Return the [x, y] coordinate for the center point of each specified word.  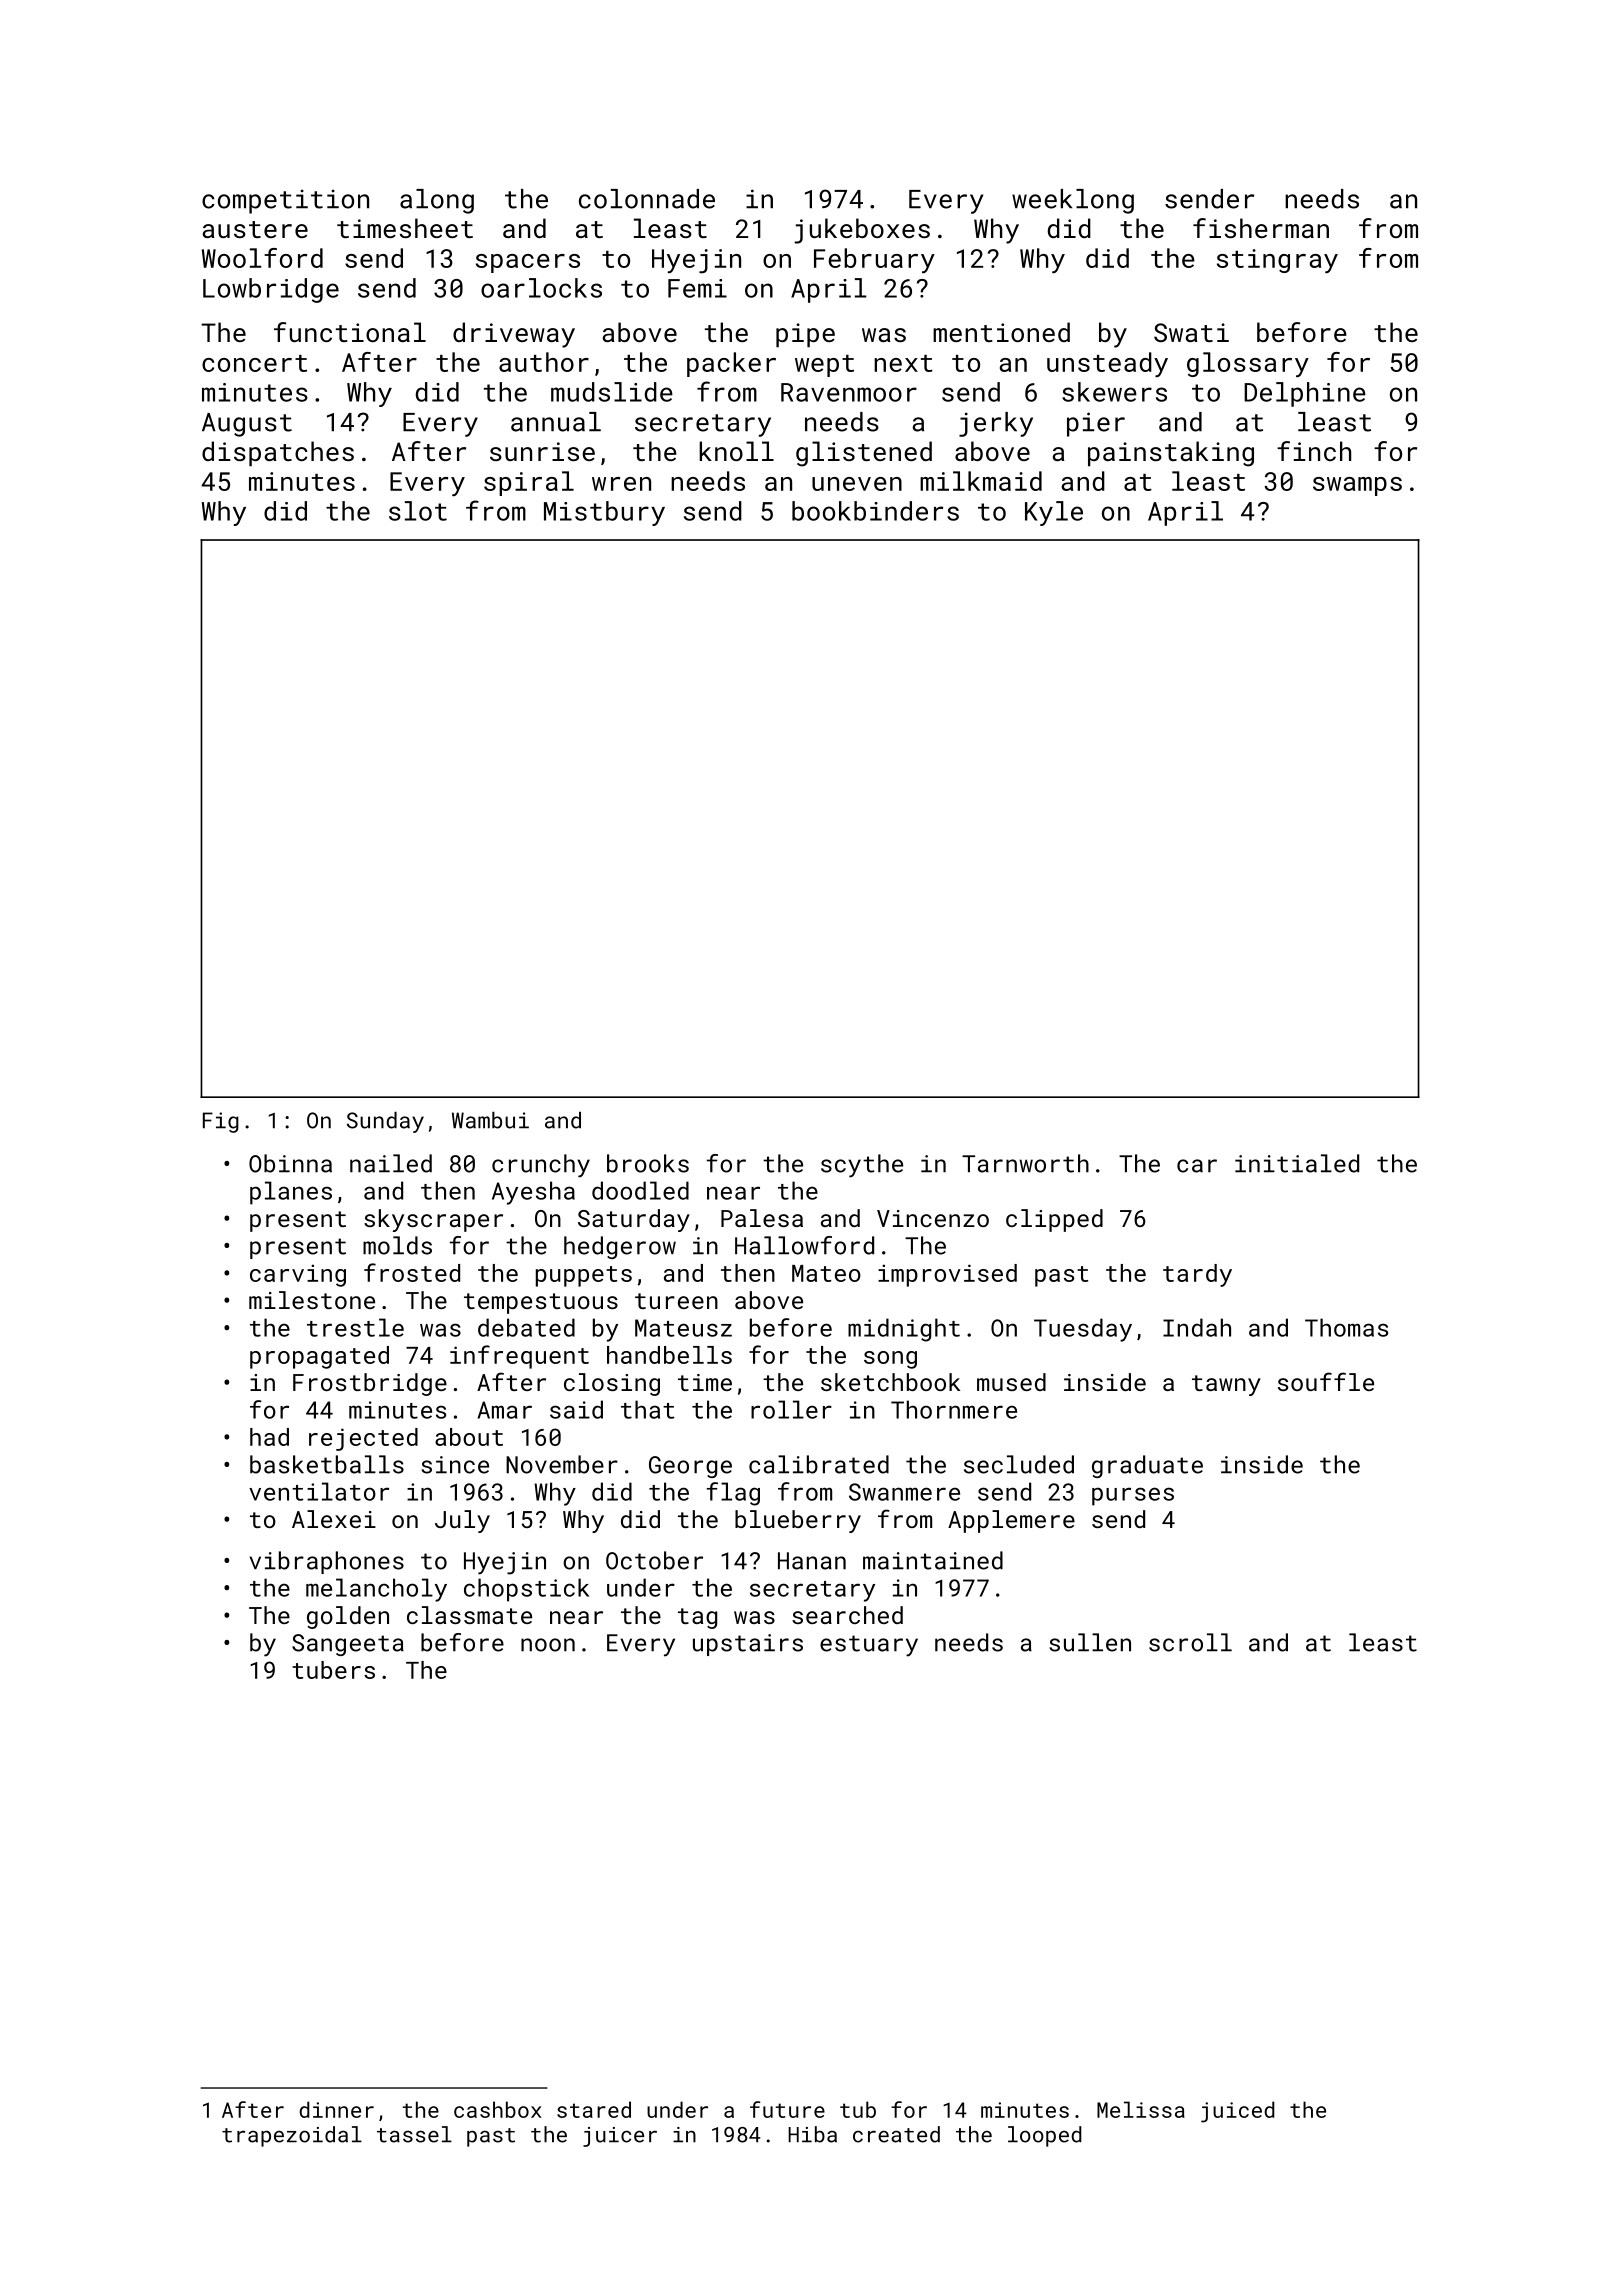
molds [397, 1245]
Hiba [812, 2134]
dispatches [278, 453]
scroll [1190, 1642]
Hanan [812, 1561]
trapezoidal [292, 2136]
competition [285, 201]
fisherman [1261, 228]
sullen [1090, 1642]
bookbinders [875, 511]
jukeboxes [862, 231]
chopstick [526, 1590]
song [890, 1360]
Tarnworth [1025, 1163]
